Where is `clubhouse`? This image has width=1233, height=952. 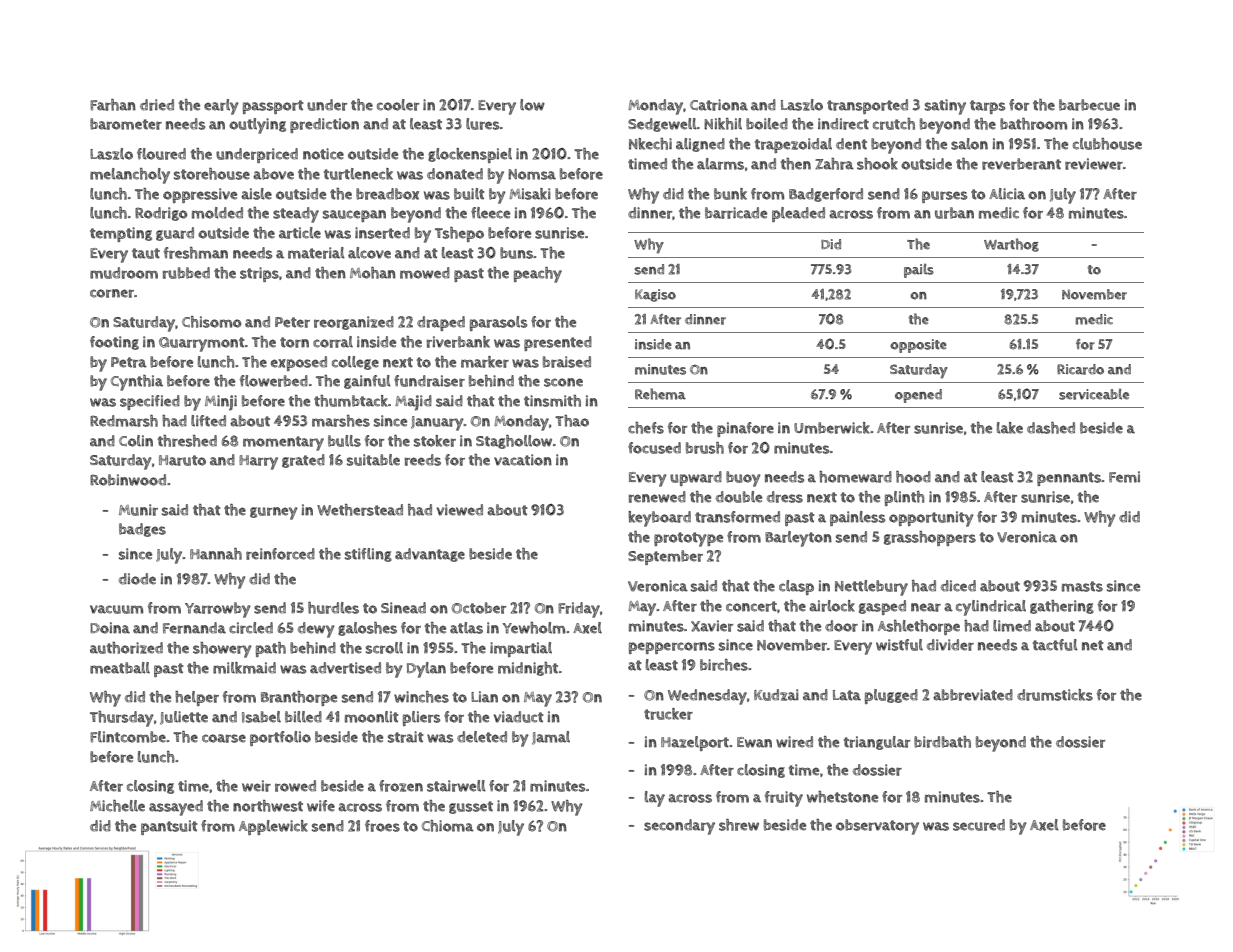 clubhouse is located at coordinates (1107, 144).
